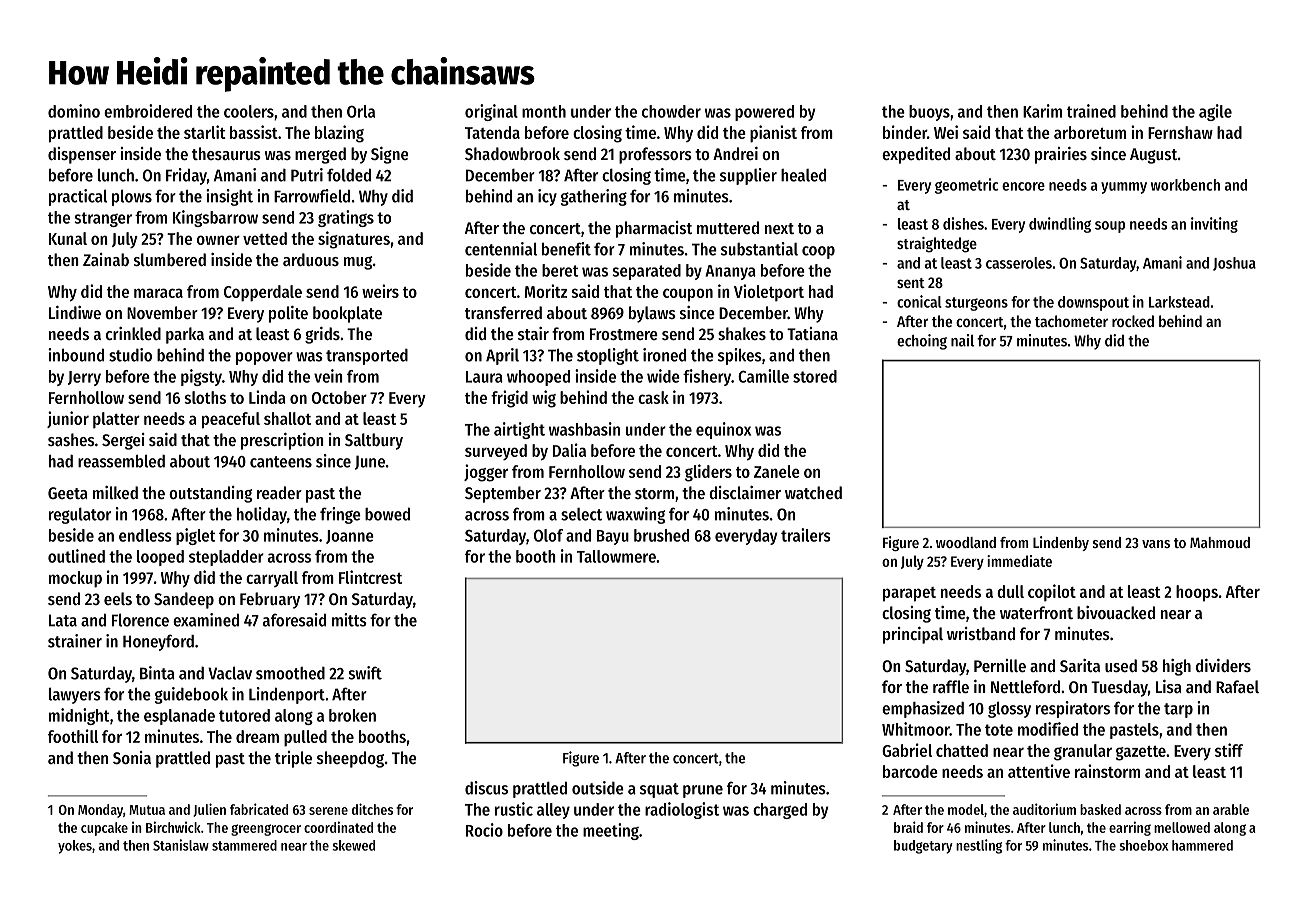 The height and width of the image is (924, 1308). Describe the element at coordinates (352, 715) in the image. I see `broken` at that location.
